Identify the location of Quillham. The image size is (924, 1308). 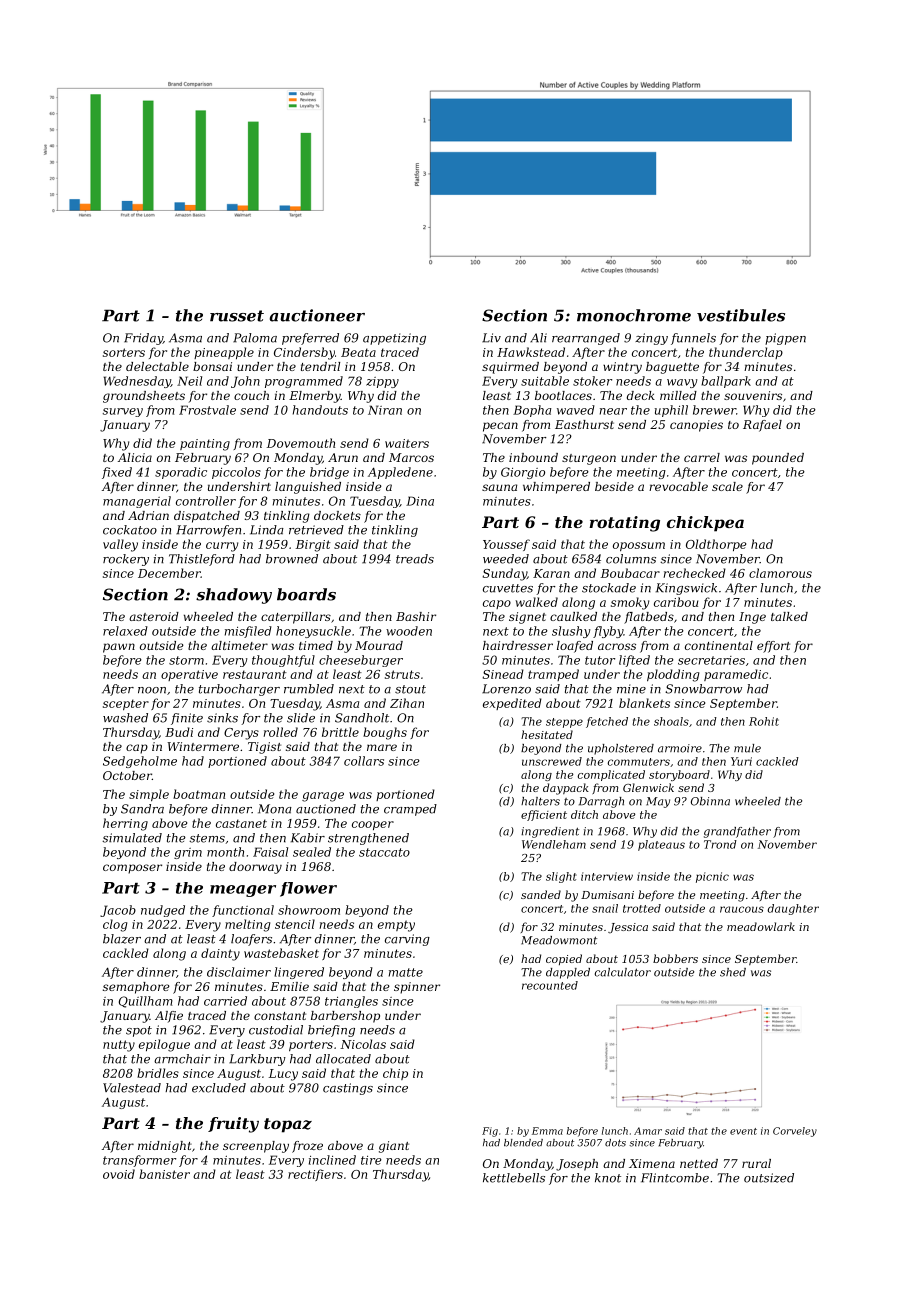
(146, 1002).
